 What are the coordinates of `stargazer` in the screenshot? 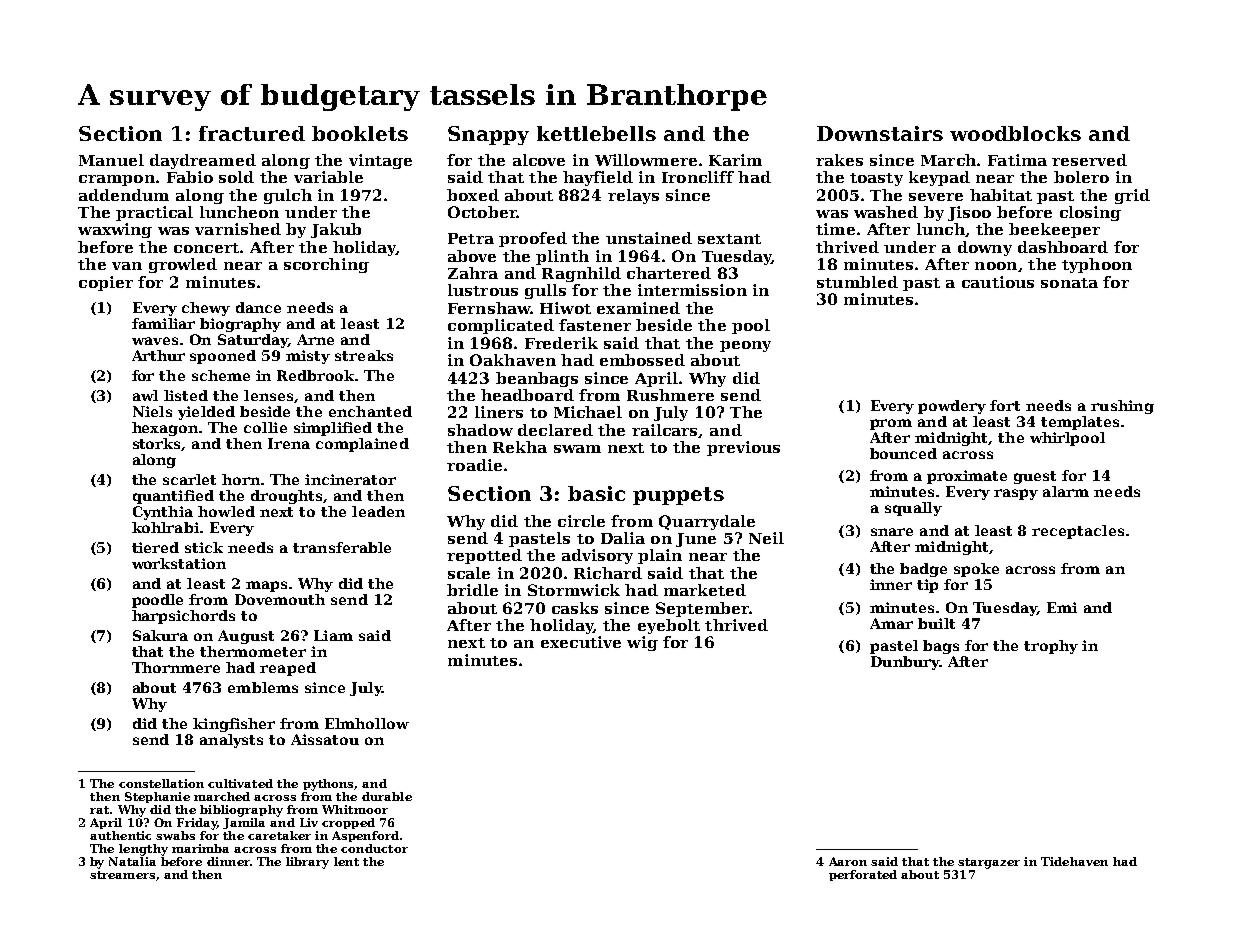 It's located at (989, 863).
